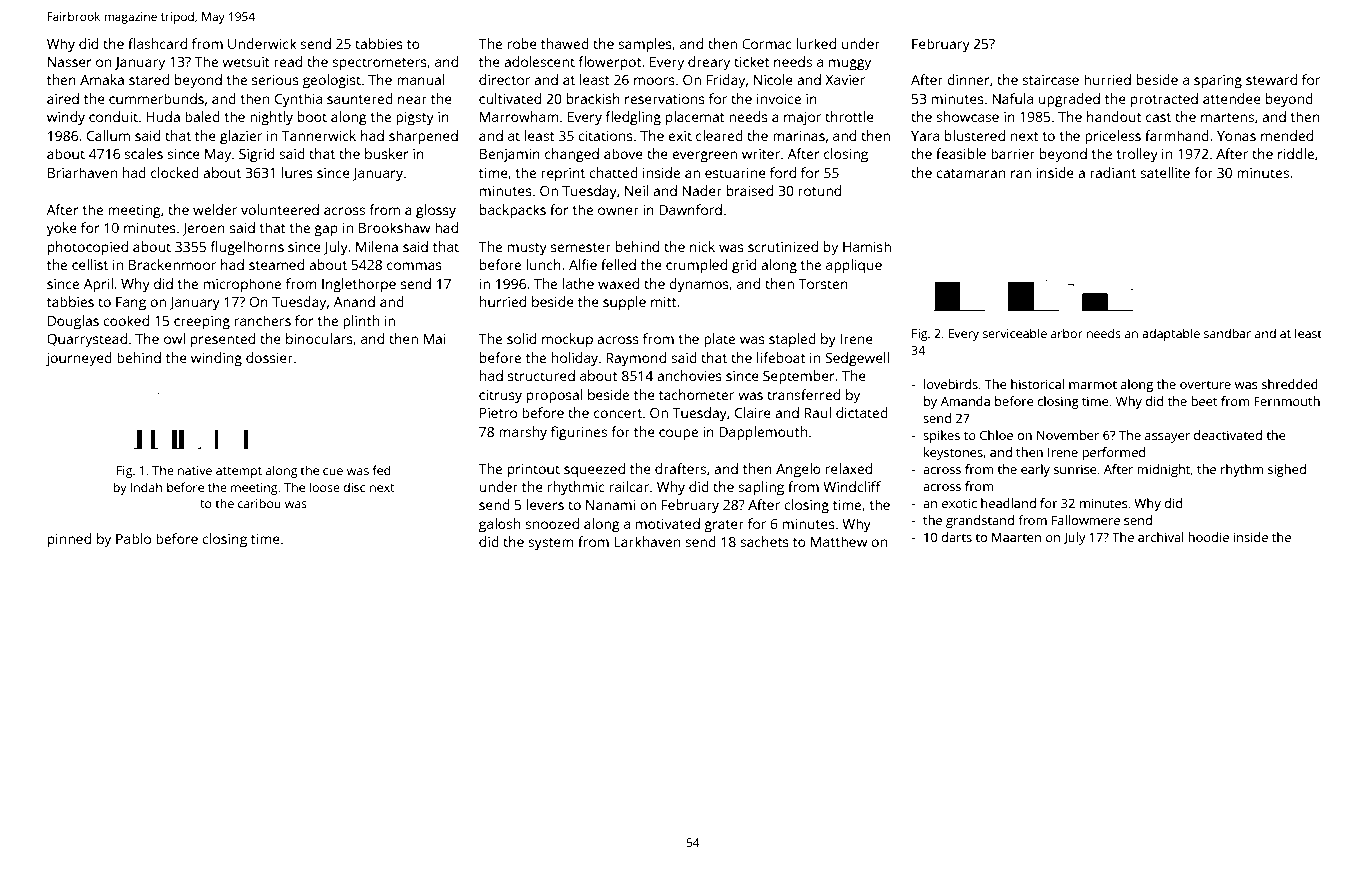 Image resolution: width=1372 pixels, height=887 pixels. Describe the element at coordinates (1137, 155) in the document. I see `trolley` at that location.
